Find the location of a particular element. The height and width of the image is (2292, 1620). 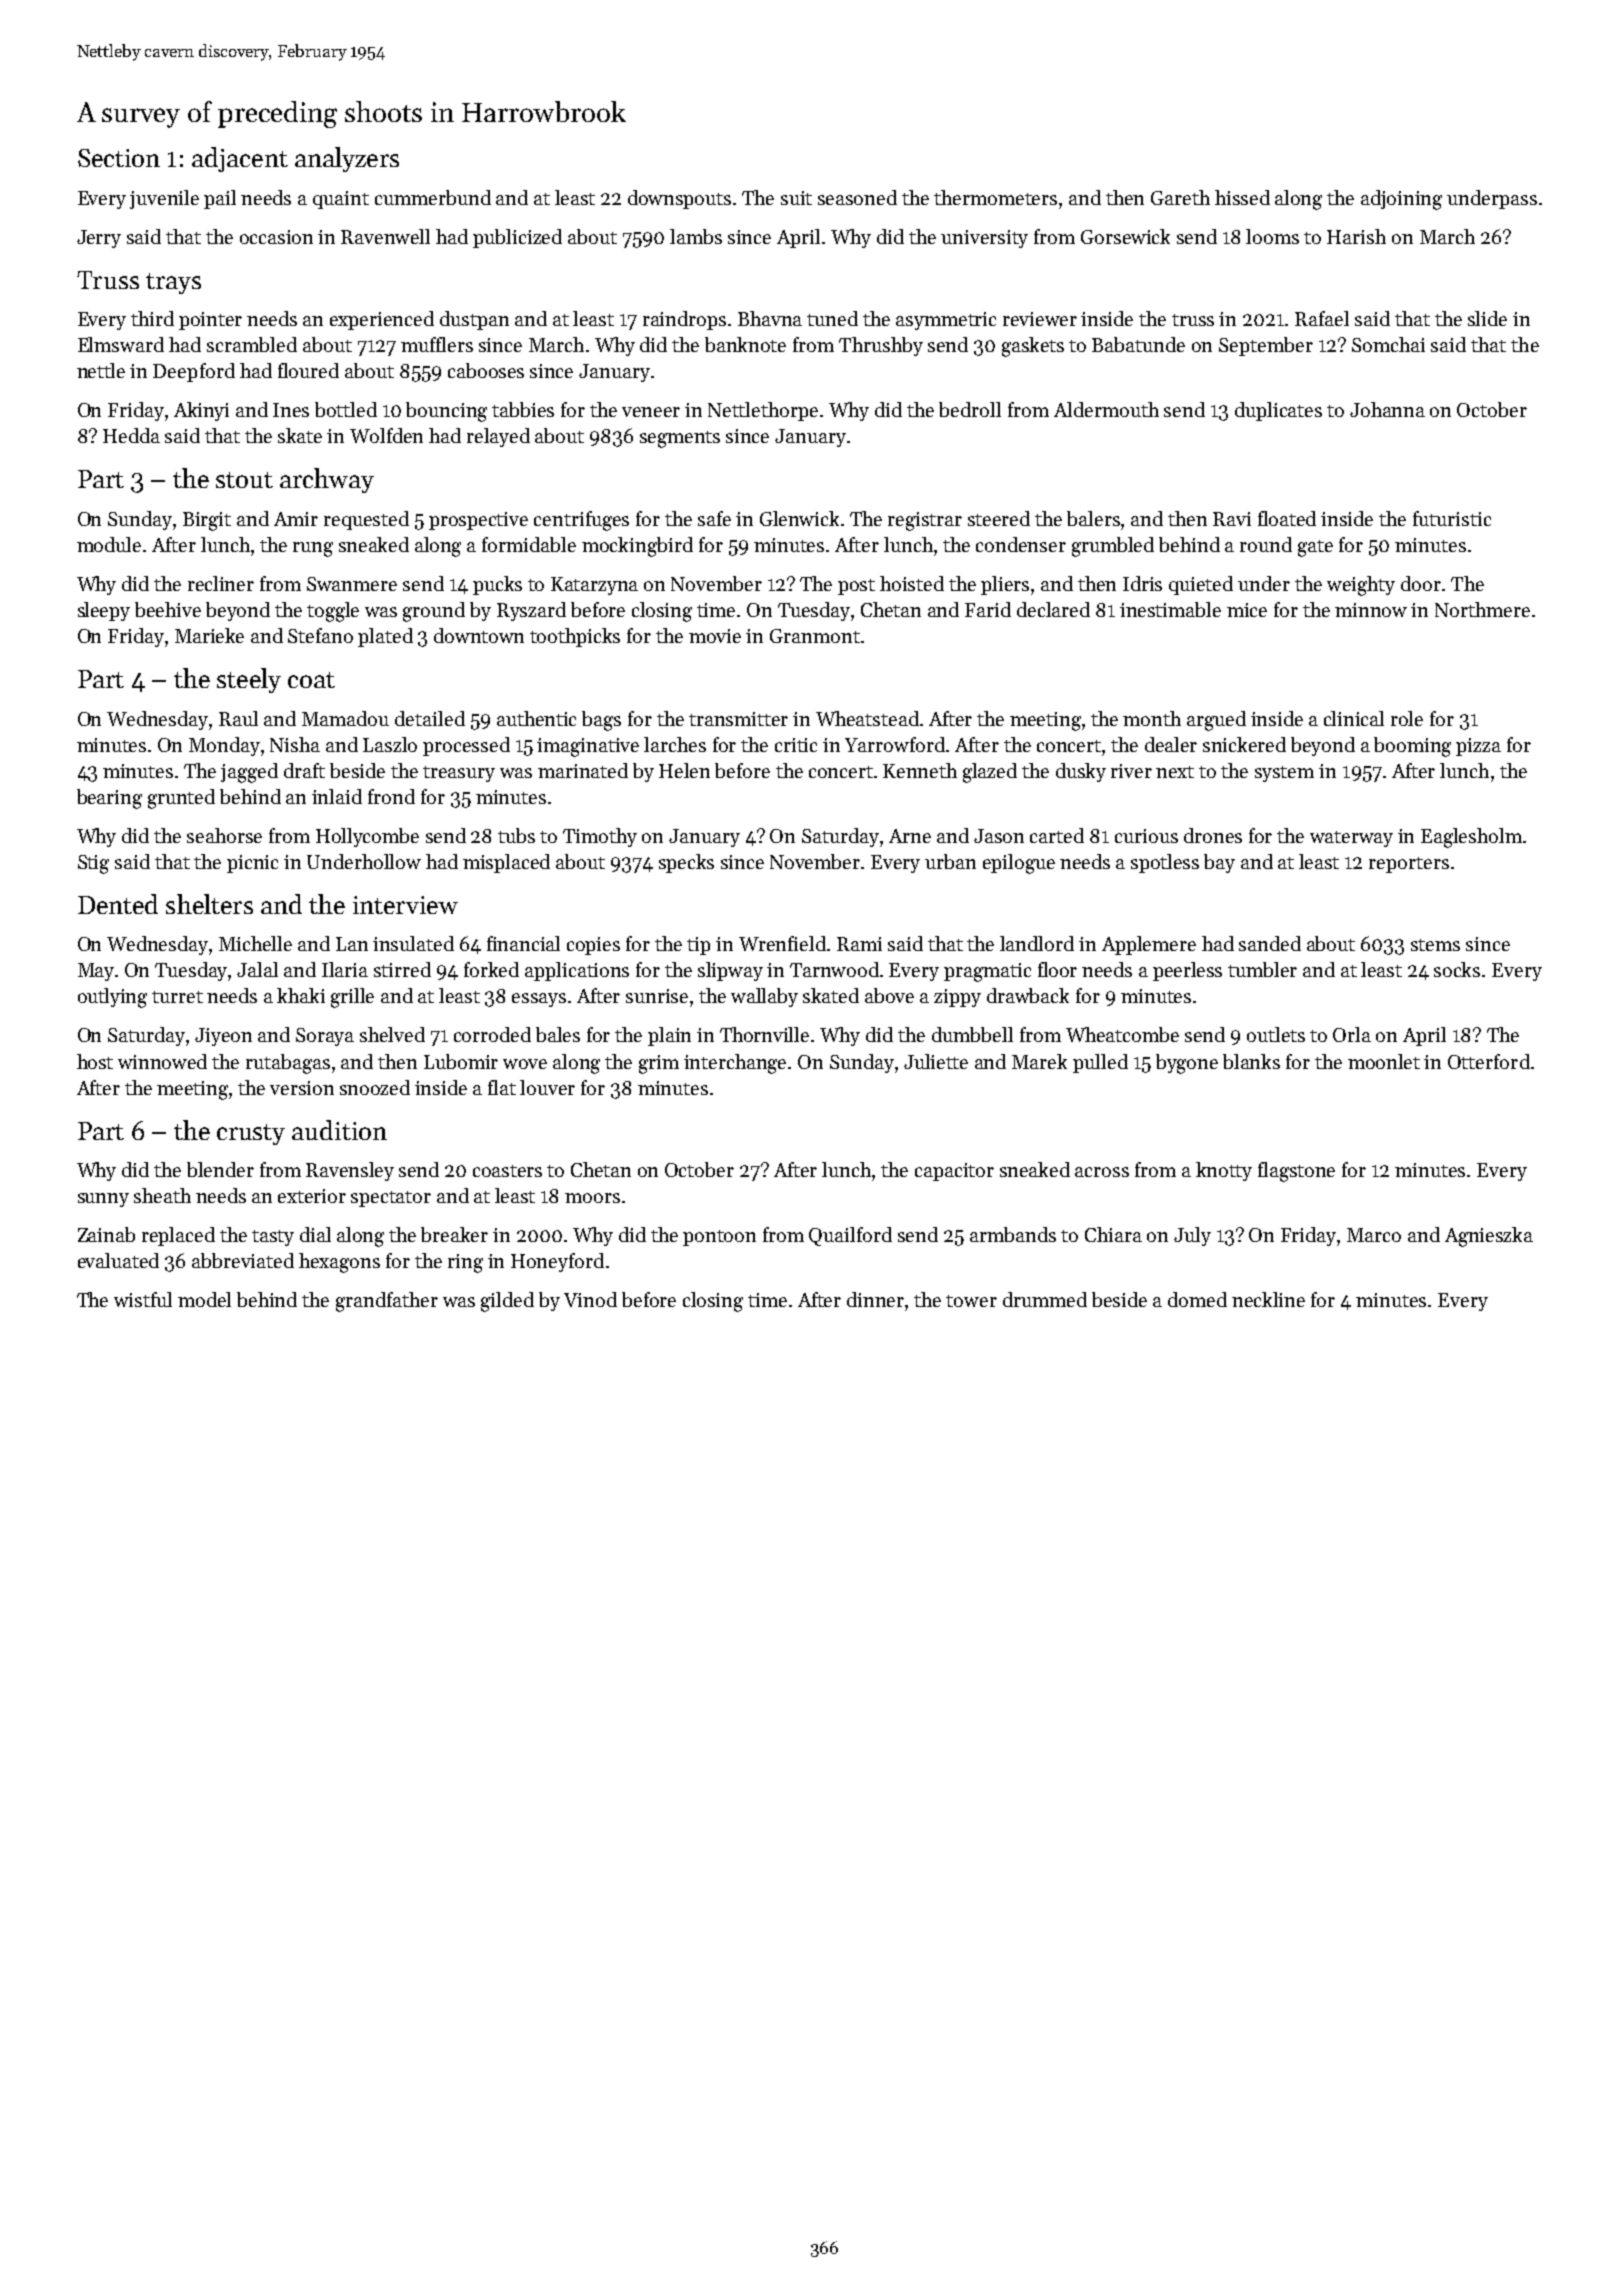

Eaglesholm is located at coordinates (1471, 838).
